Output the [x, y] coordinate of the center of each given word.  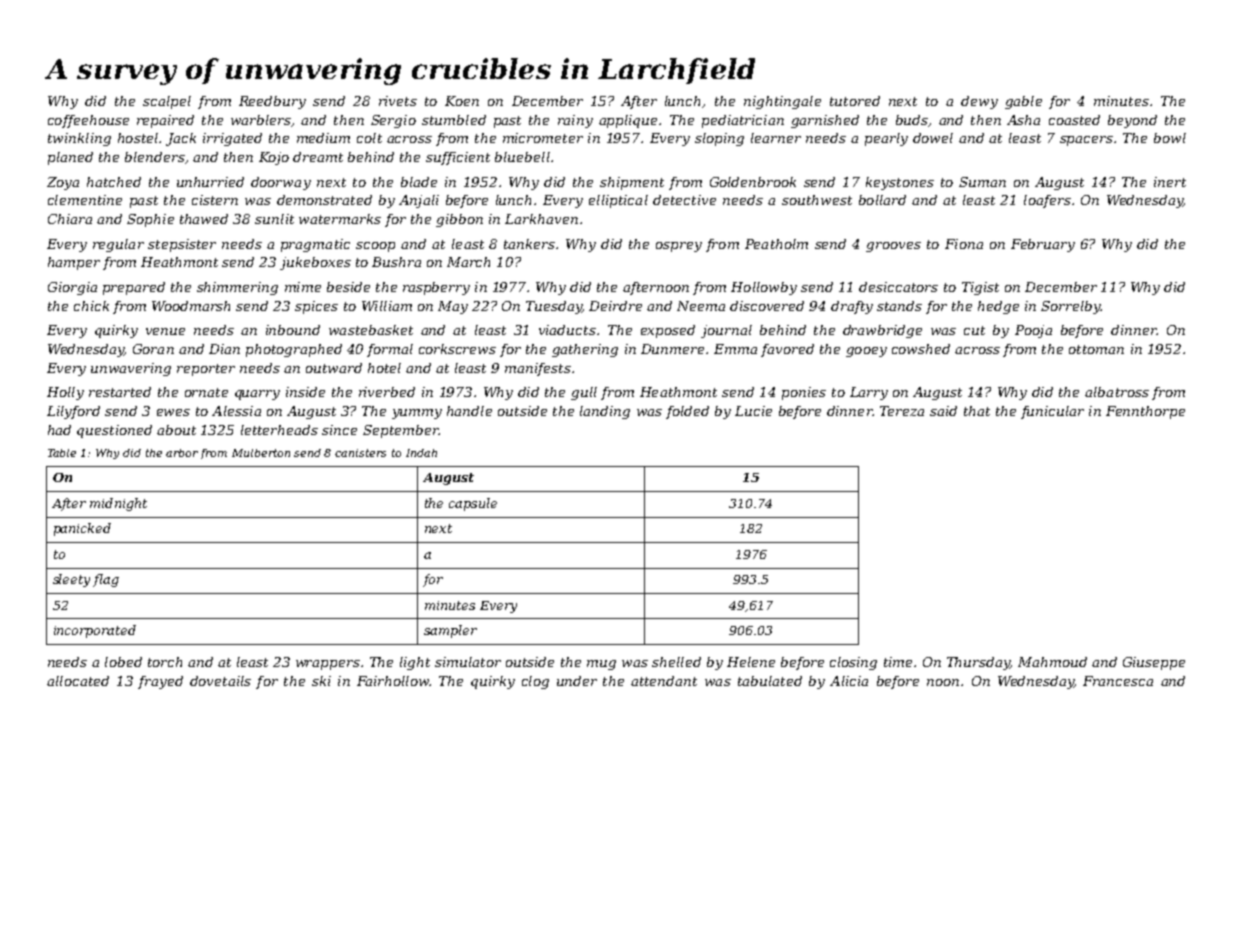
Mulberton [261, 453]
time [898, 662]
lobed [123, 662]
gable [1023, 102]
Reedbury [272, 102]
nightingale [782, 102]
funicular [1052, 412]
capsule [473, 504]
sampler [450, 631]
